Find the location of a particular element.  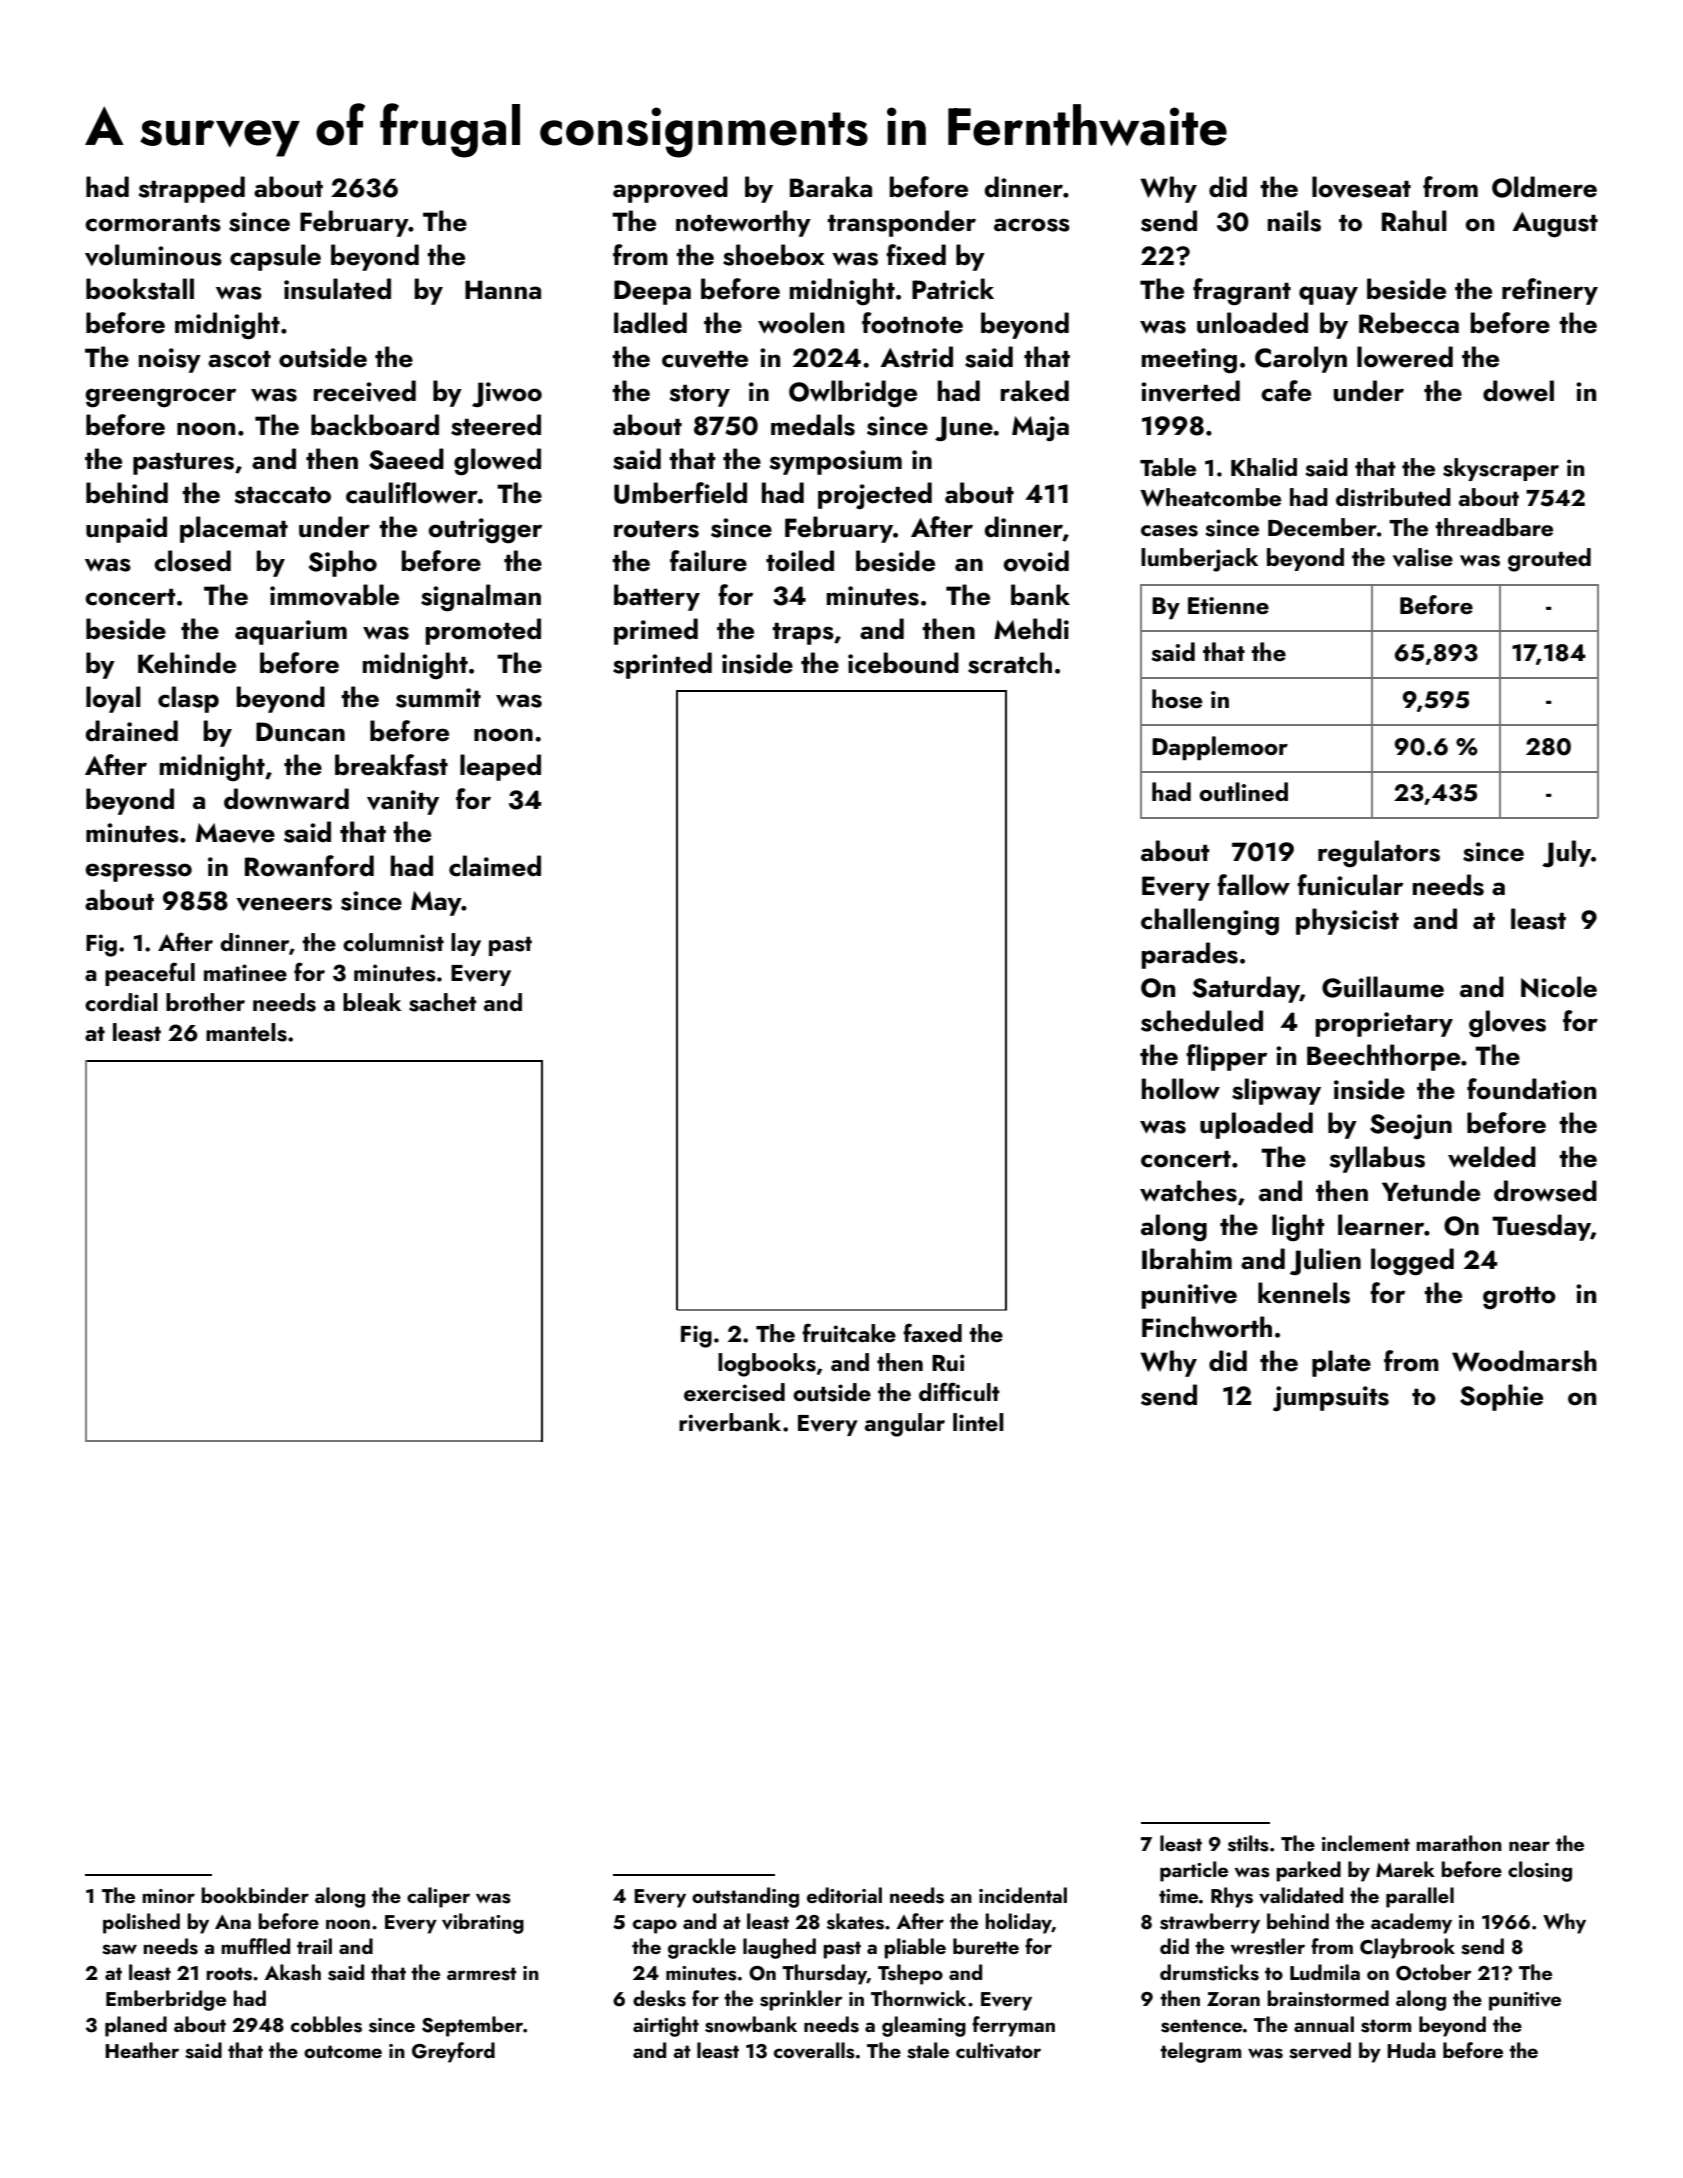

coveralls is located at coordinates (814, 2050).
